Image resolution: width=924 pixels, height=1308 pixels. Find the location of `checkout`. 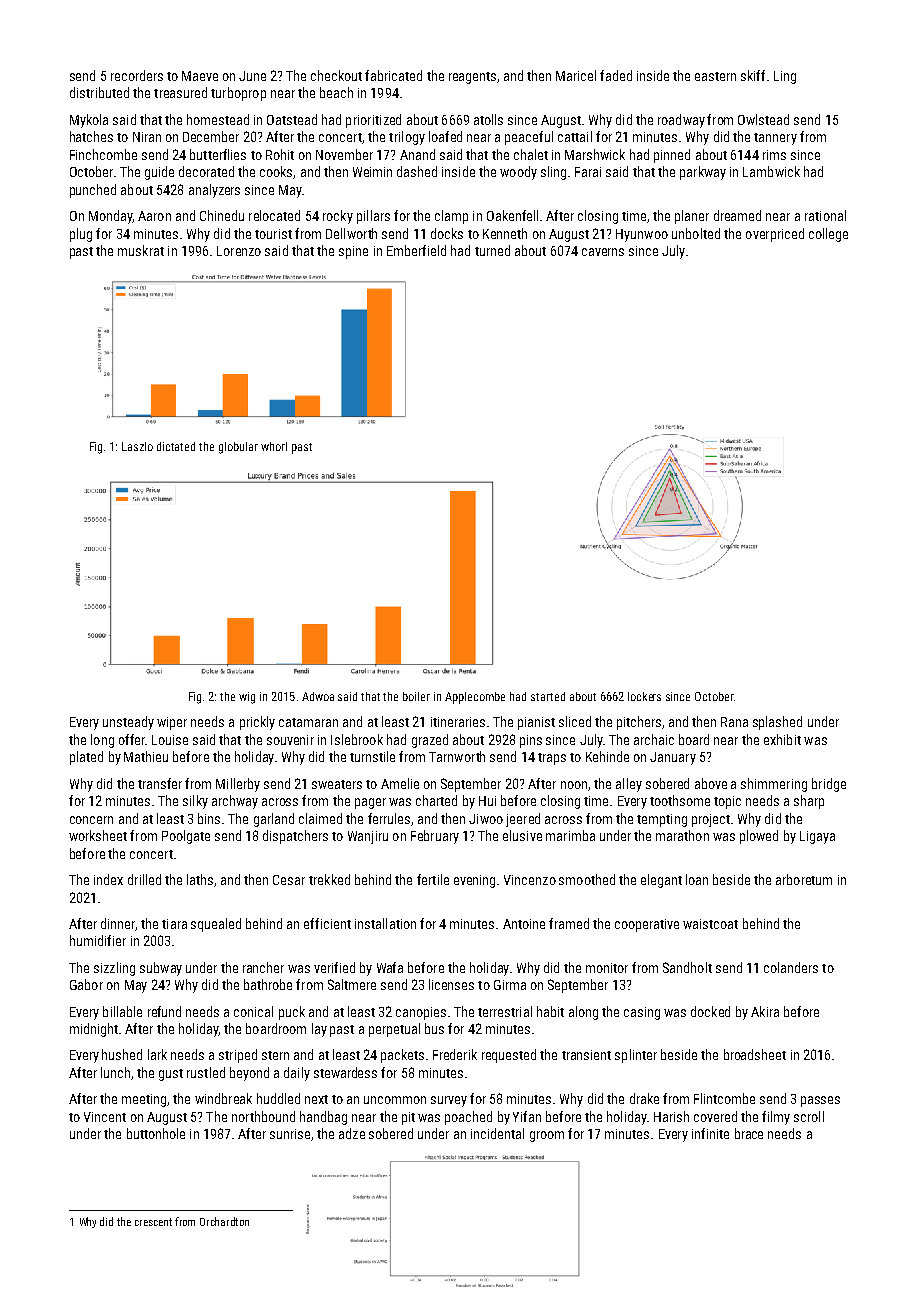

checkout is located at coordinates (336, 75).
